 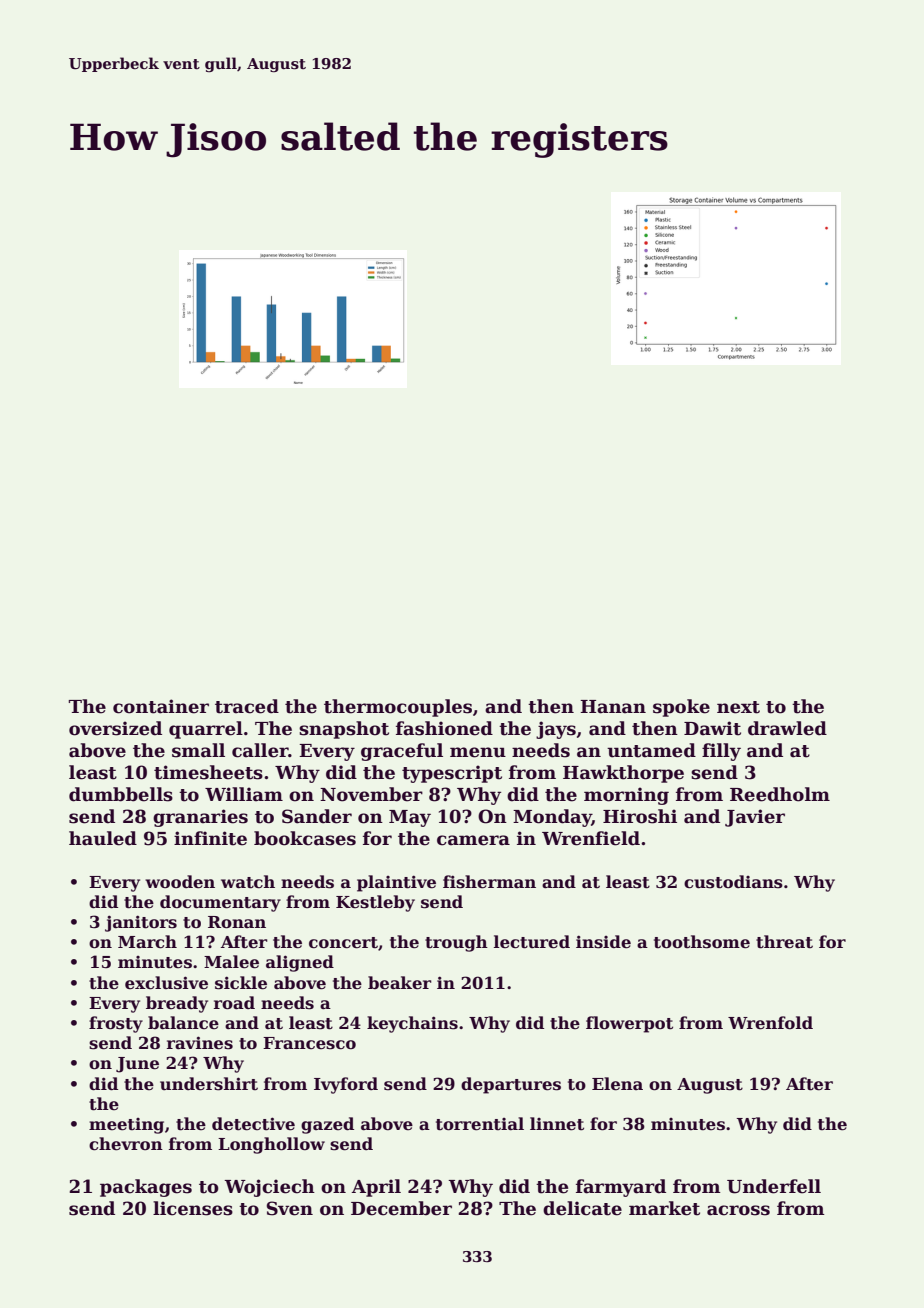 I want to click on menu, so click(x=478, y=752).
